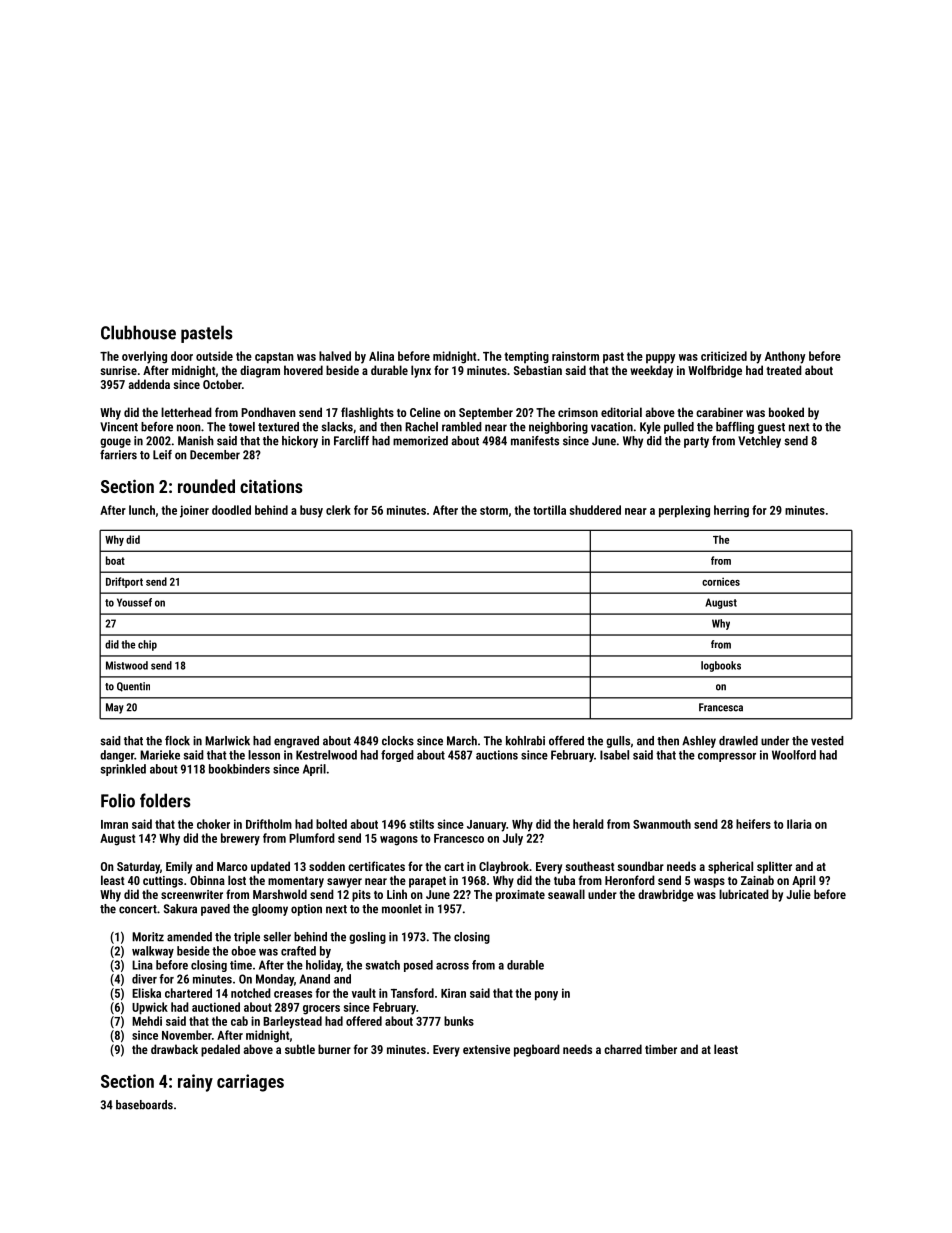  What do you see at coordinates (827, 741) in the screenshot?
I see `vested` at bounding box center [827, 741].
